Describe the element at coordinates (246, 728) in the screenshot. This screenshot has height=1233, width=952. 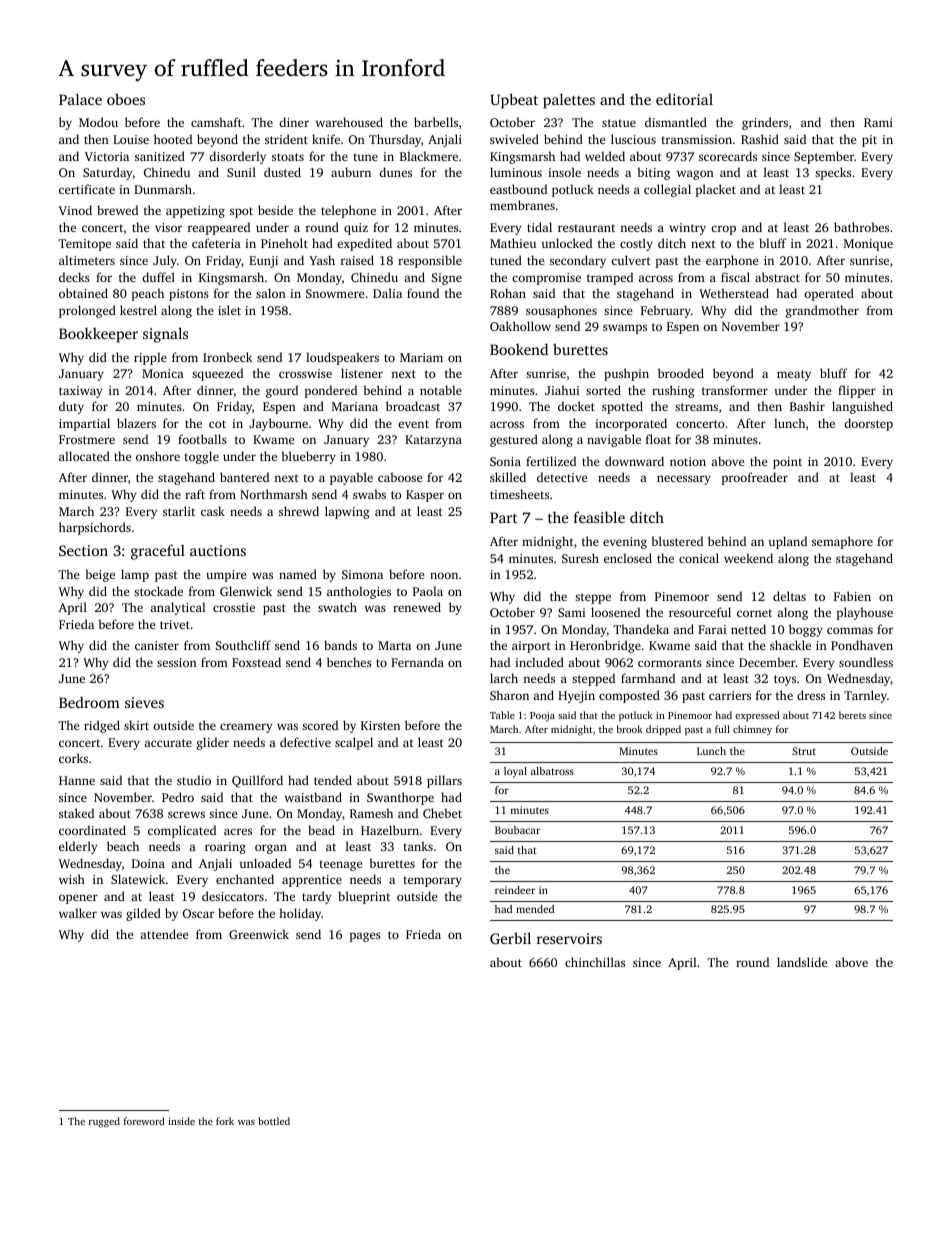
I see `creamery` at that location.
